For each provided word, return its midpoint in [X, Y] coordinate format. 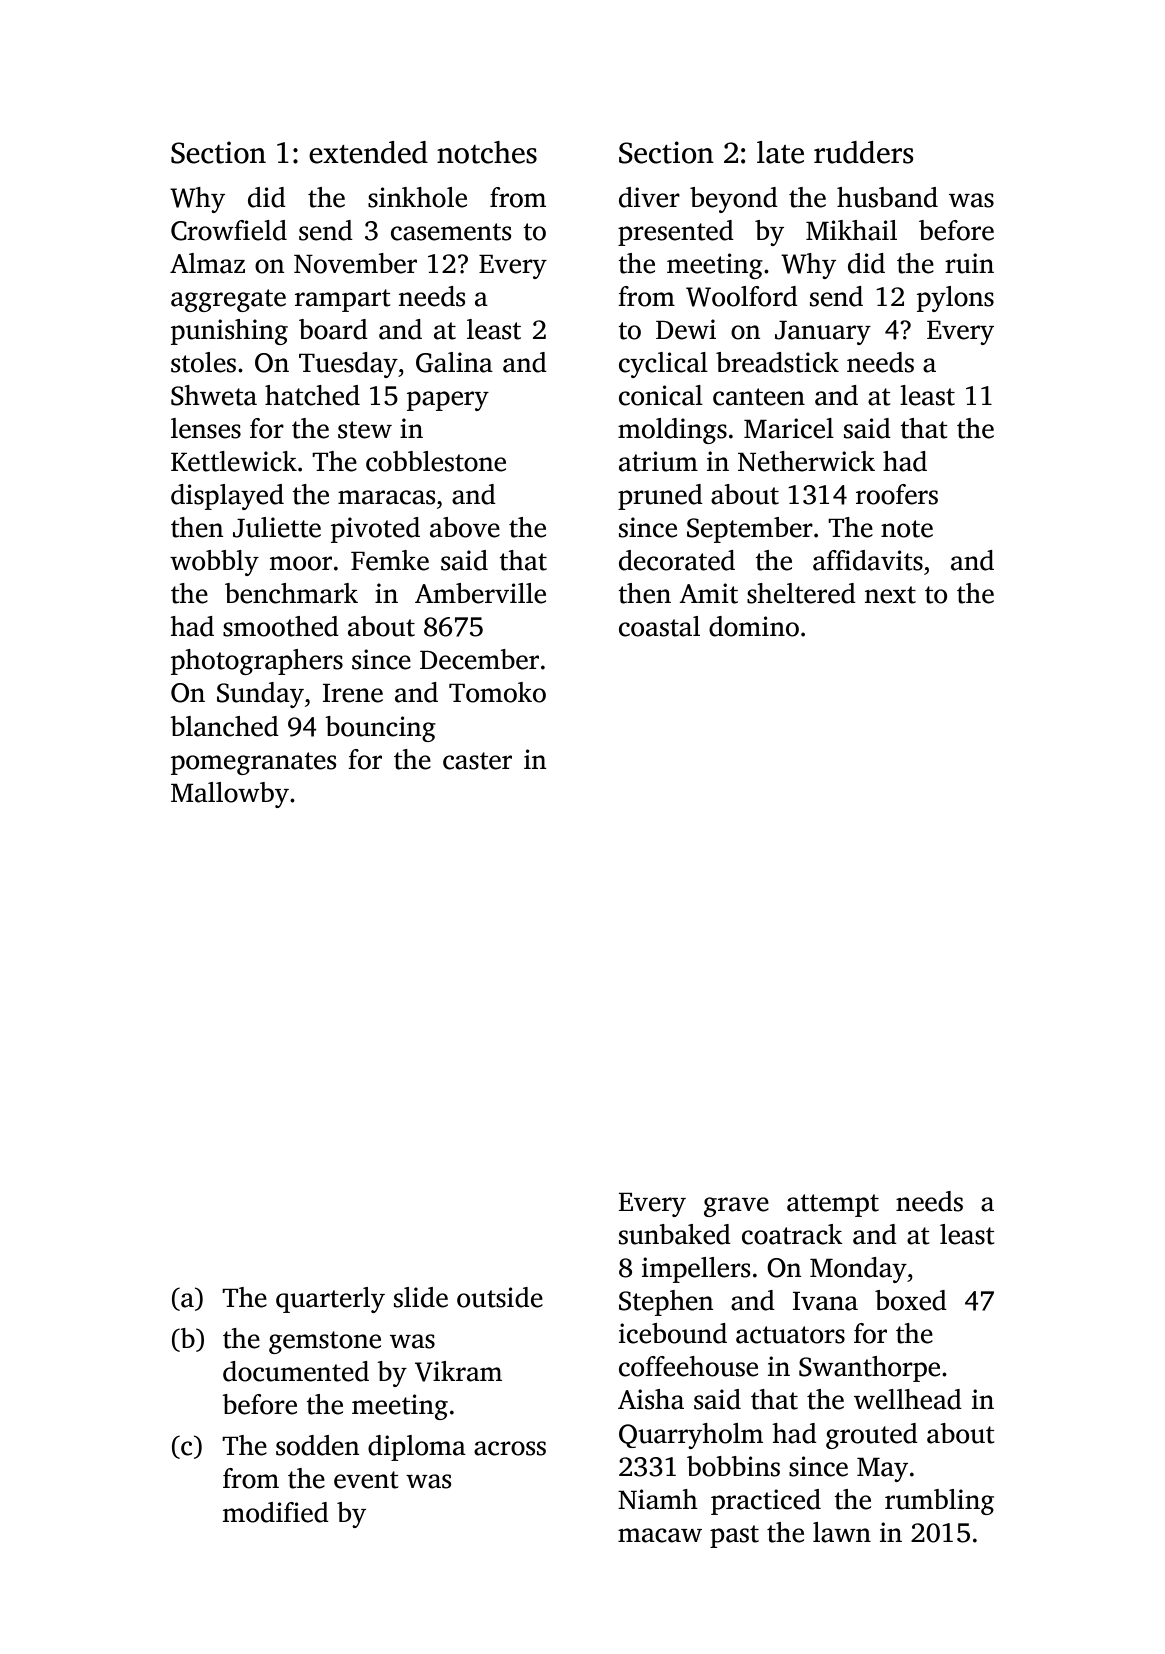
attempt [833, 1205]
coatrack [792, 1234]
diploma [417, 1448]
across [510, 1448]
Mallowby [230, 795]
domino [754, 626]
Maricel [789, 428]
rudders [864, 152]
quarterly [330, 1300]
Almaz [207, 263]
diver [649, 197]
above [465, 527]
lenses [206, 428]
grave [736, 1207]
